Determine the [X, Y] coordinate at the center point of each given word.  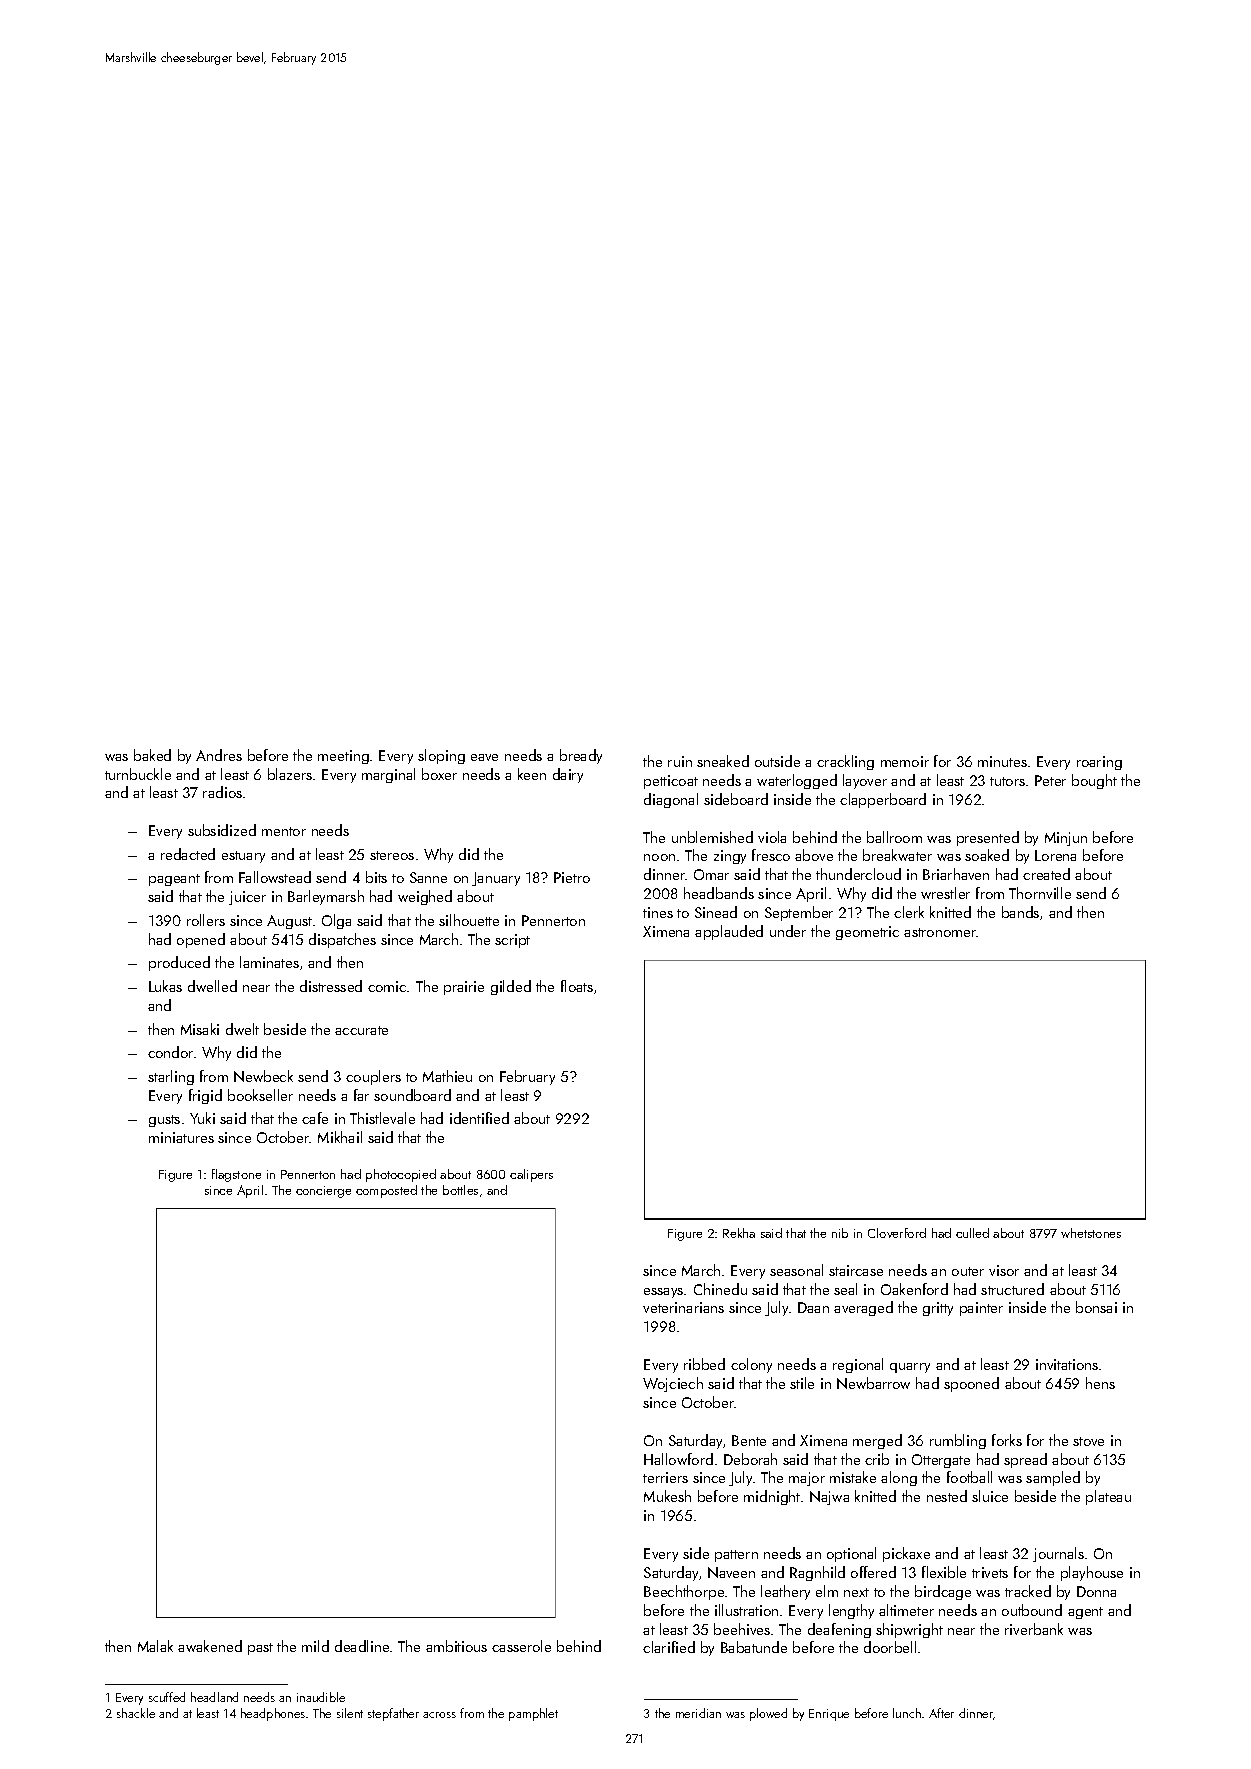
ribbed [704, 1364]
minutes [1002, 761]
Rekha [739, 1233]
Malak [155, 1646]
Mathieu [447, 1076]
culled [972, 1233]
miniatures [181, 1137]
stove [1088, 1441]
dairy [568, 775]
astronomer [940, 932]
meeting [343, 757]
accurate [361, 1030]
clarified [669, 1647]
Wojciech [673, 1384]
